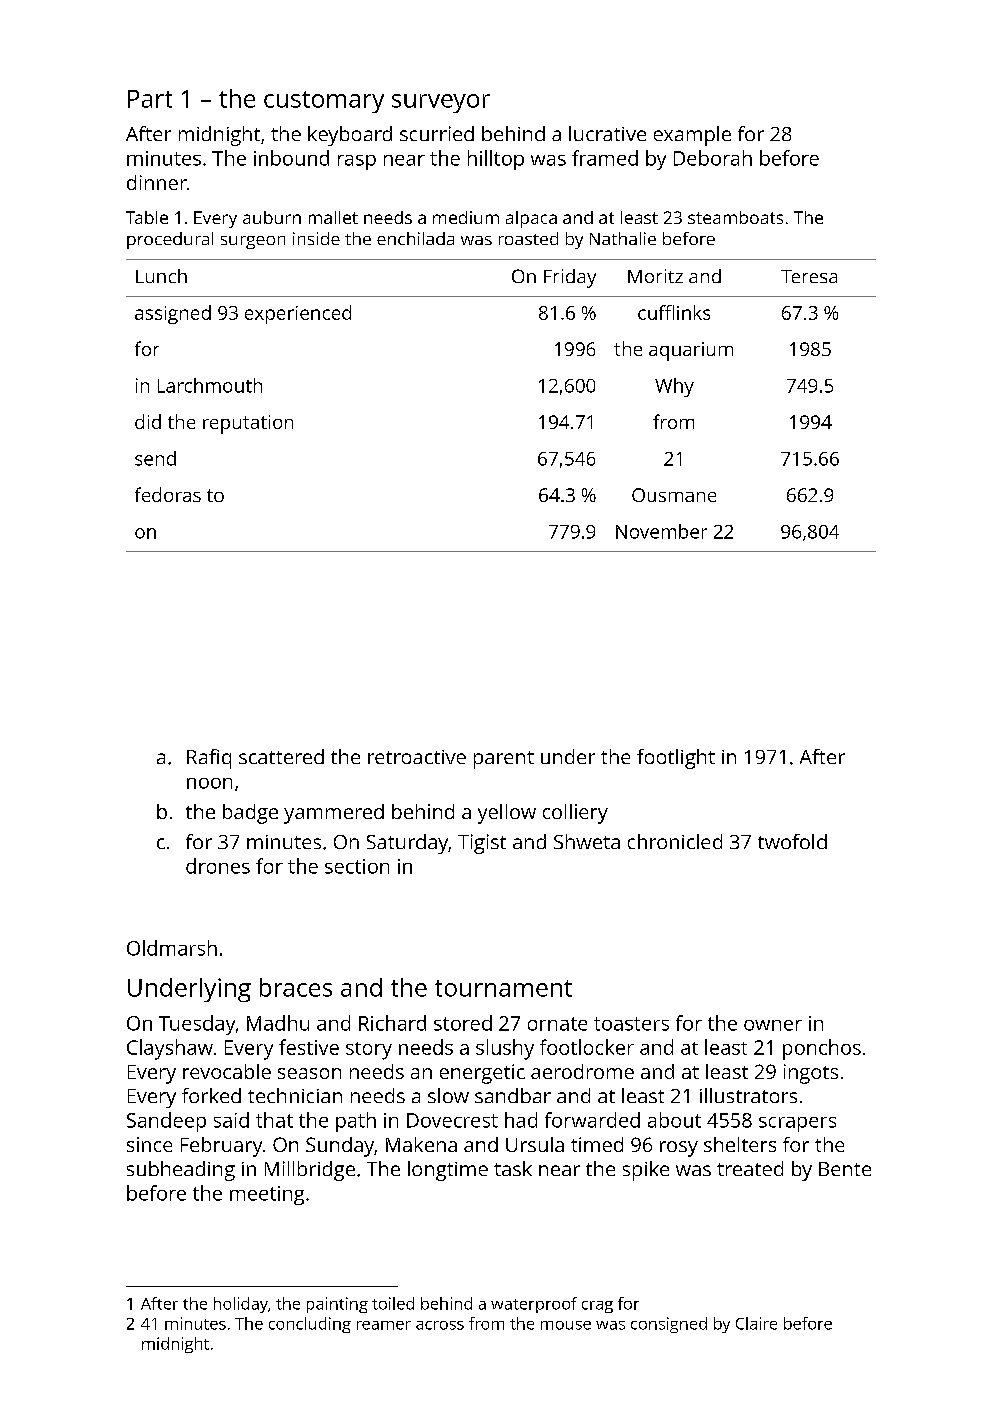  Describe the element at coordinates (209, 759) in the screenshot. I see `Rafiq` at that location.
